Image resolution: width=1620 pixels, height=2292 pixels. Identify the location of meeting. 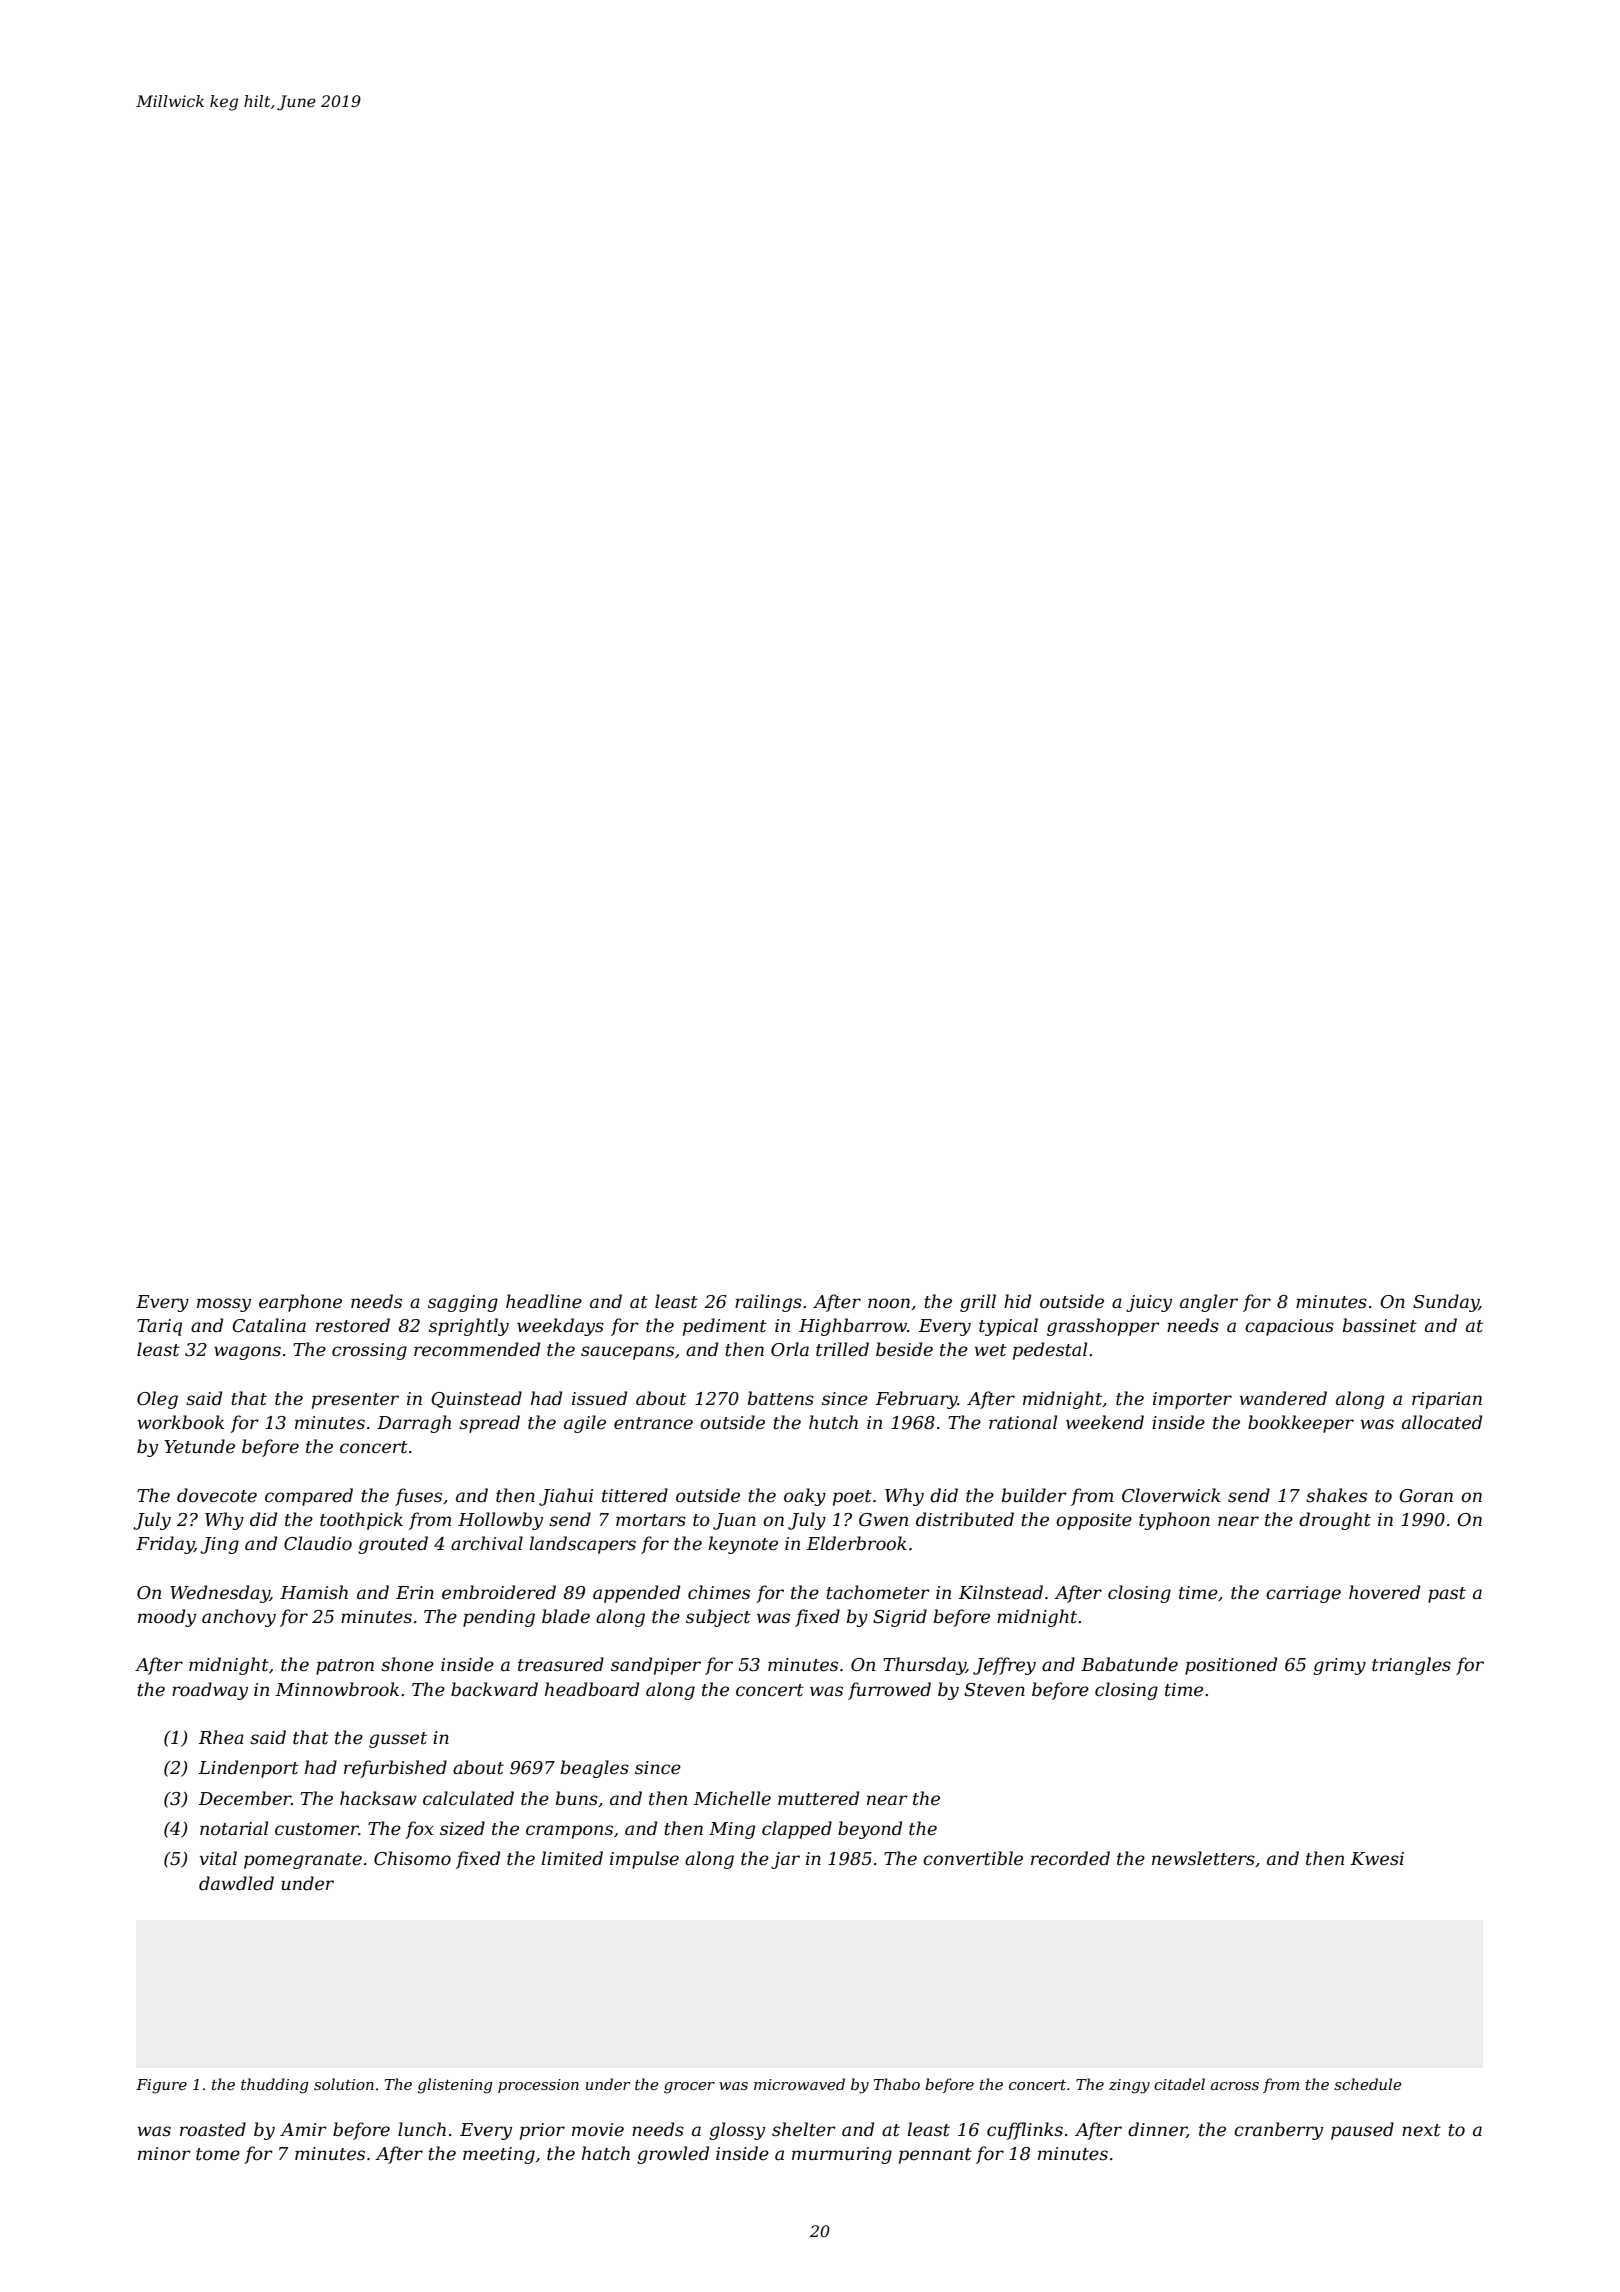
(499, 2155).
